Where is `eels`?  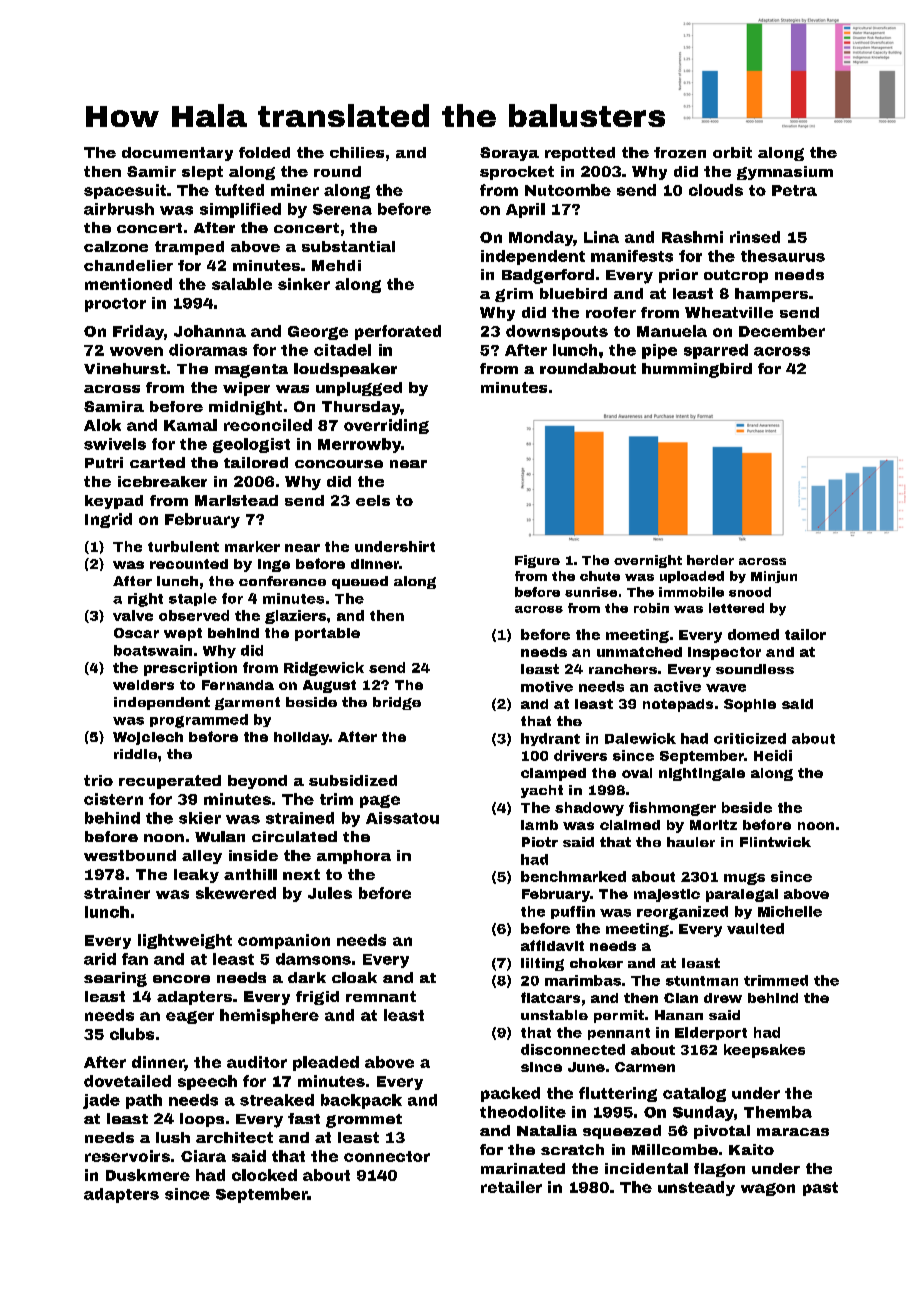
eels is located at coordinates (373, 500).
